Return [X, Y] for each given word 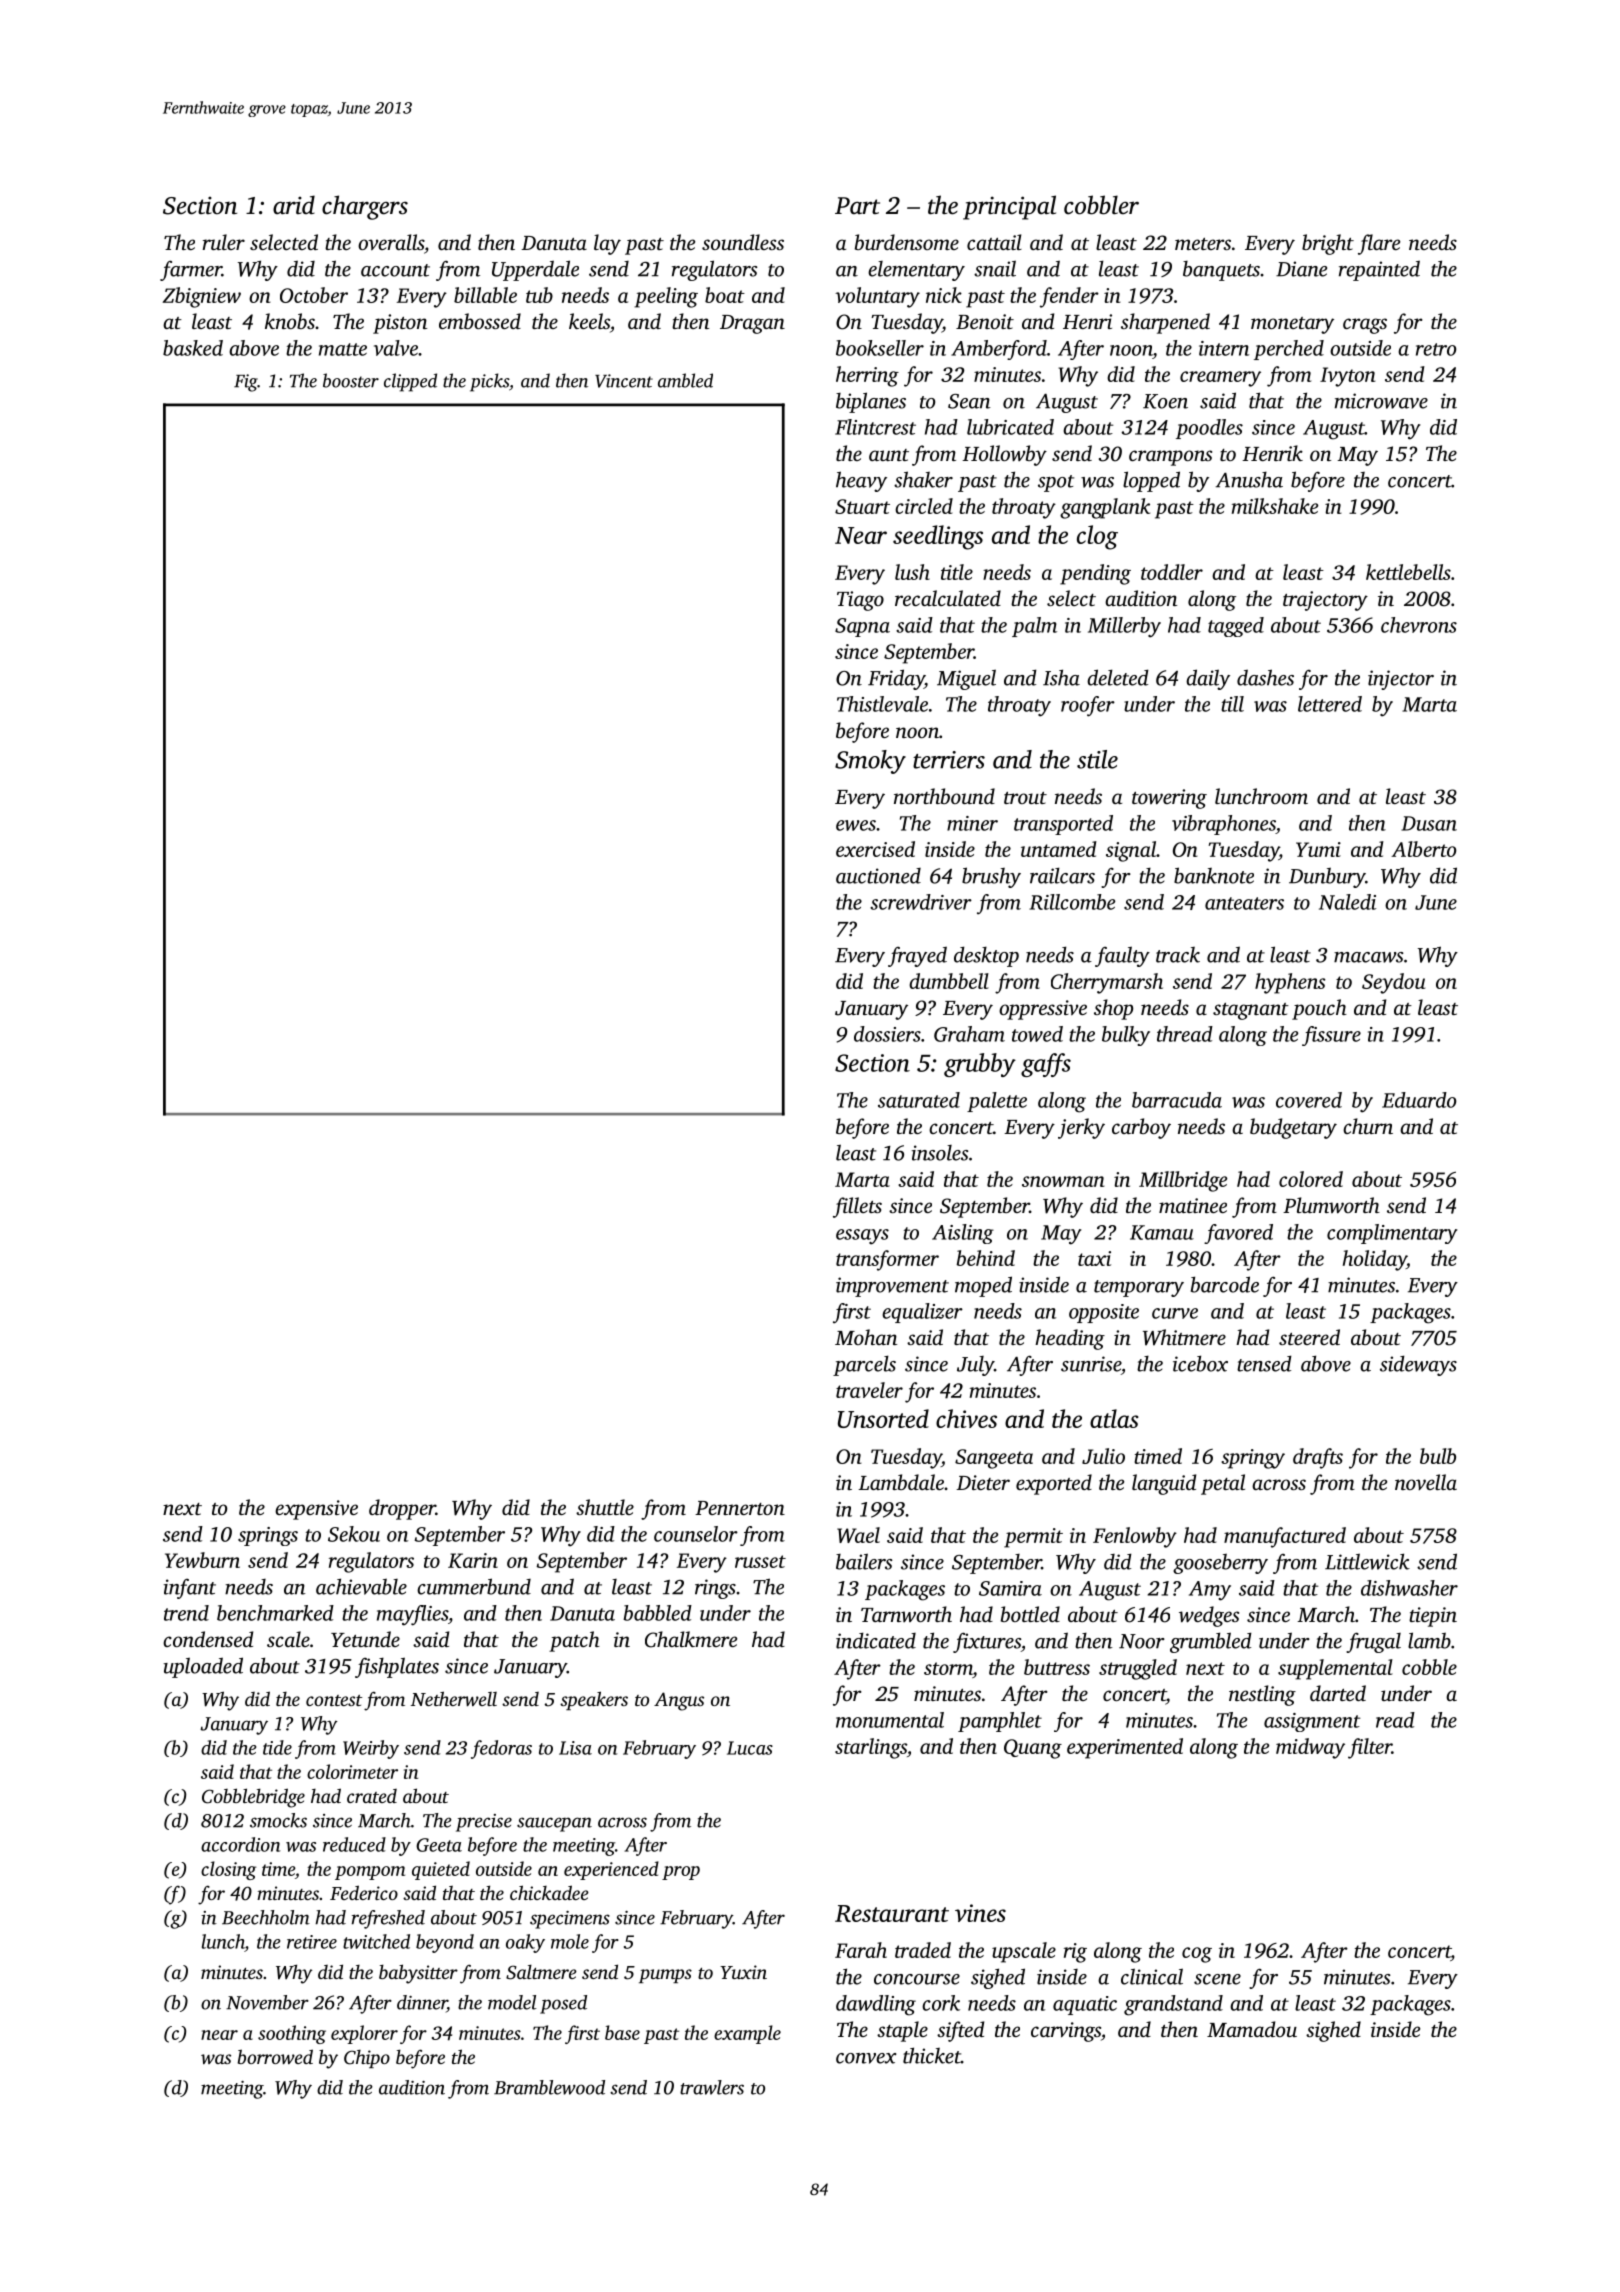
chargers [365, 207]
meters [1203, 244]
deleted [1118, 677]
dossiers [887, 1034]
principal [1009, 207]
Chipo [367, 2059]
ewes [856, 825]
